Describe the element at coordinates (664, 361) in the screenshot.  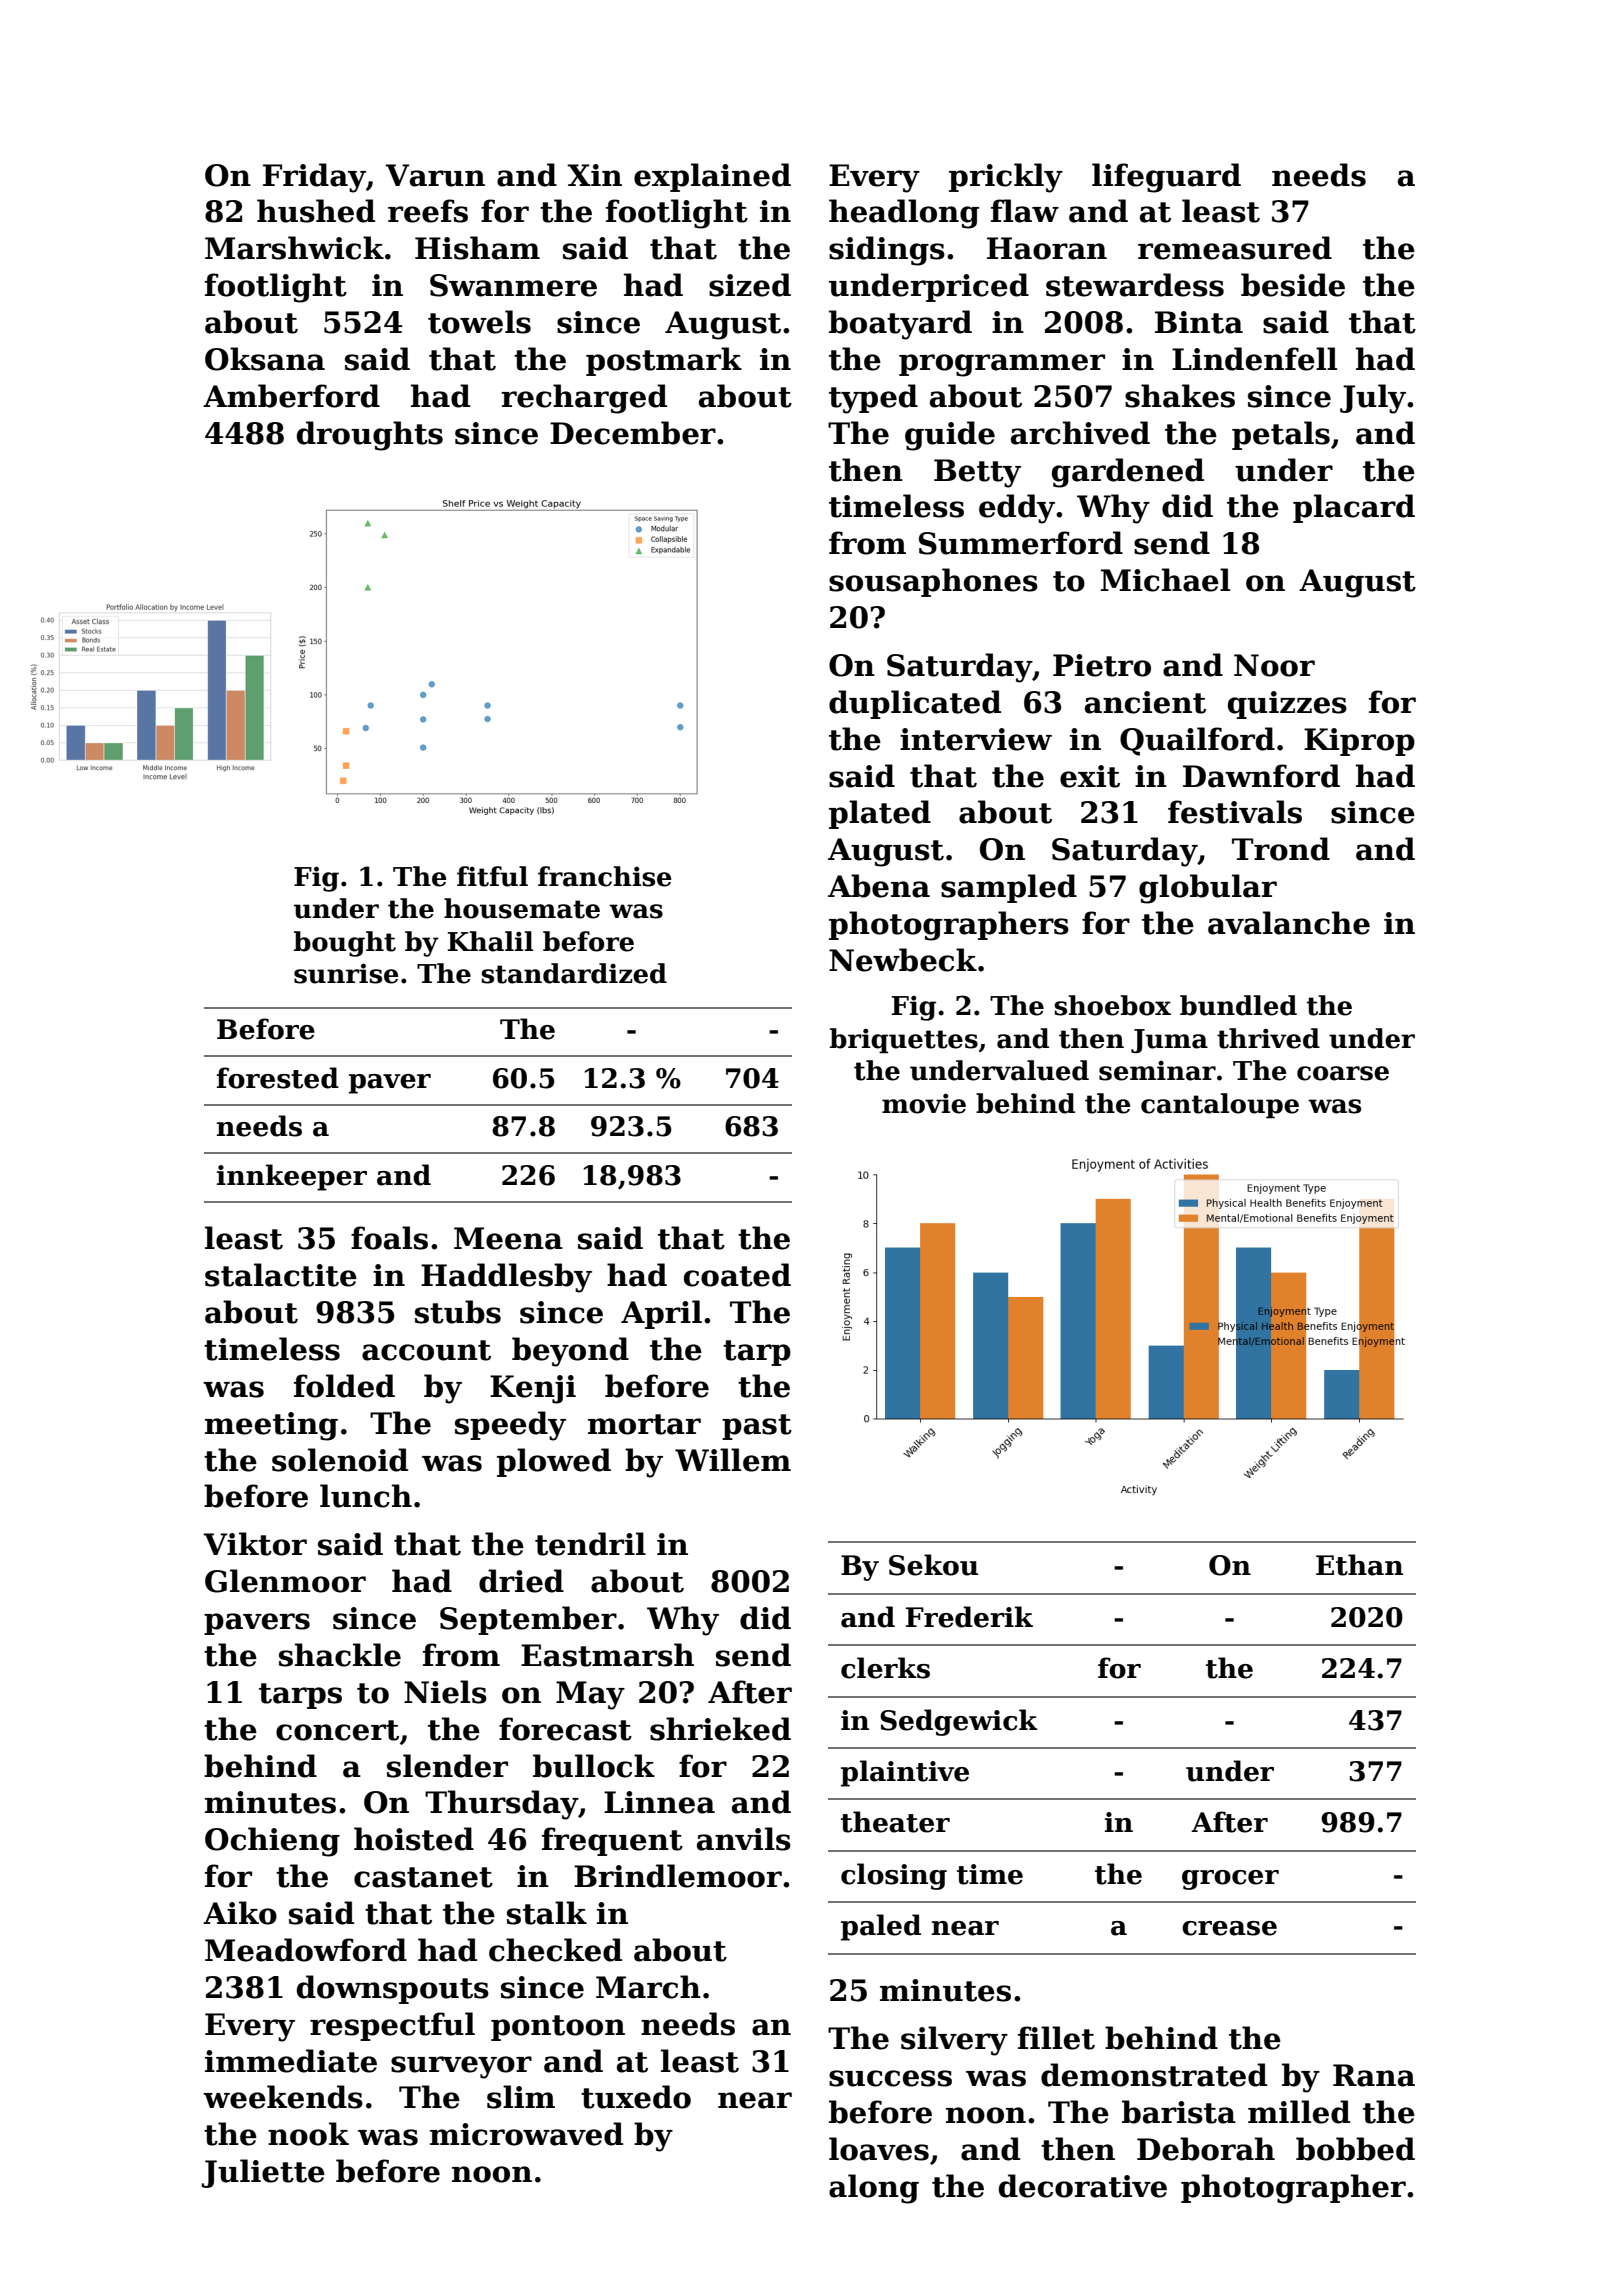
I see `postmark` at that location.
